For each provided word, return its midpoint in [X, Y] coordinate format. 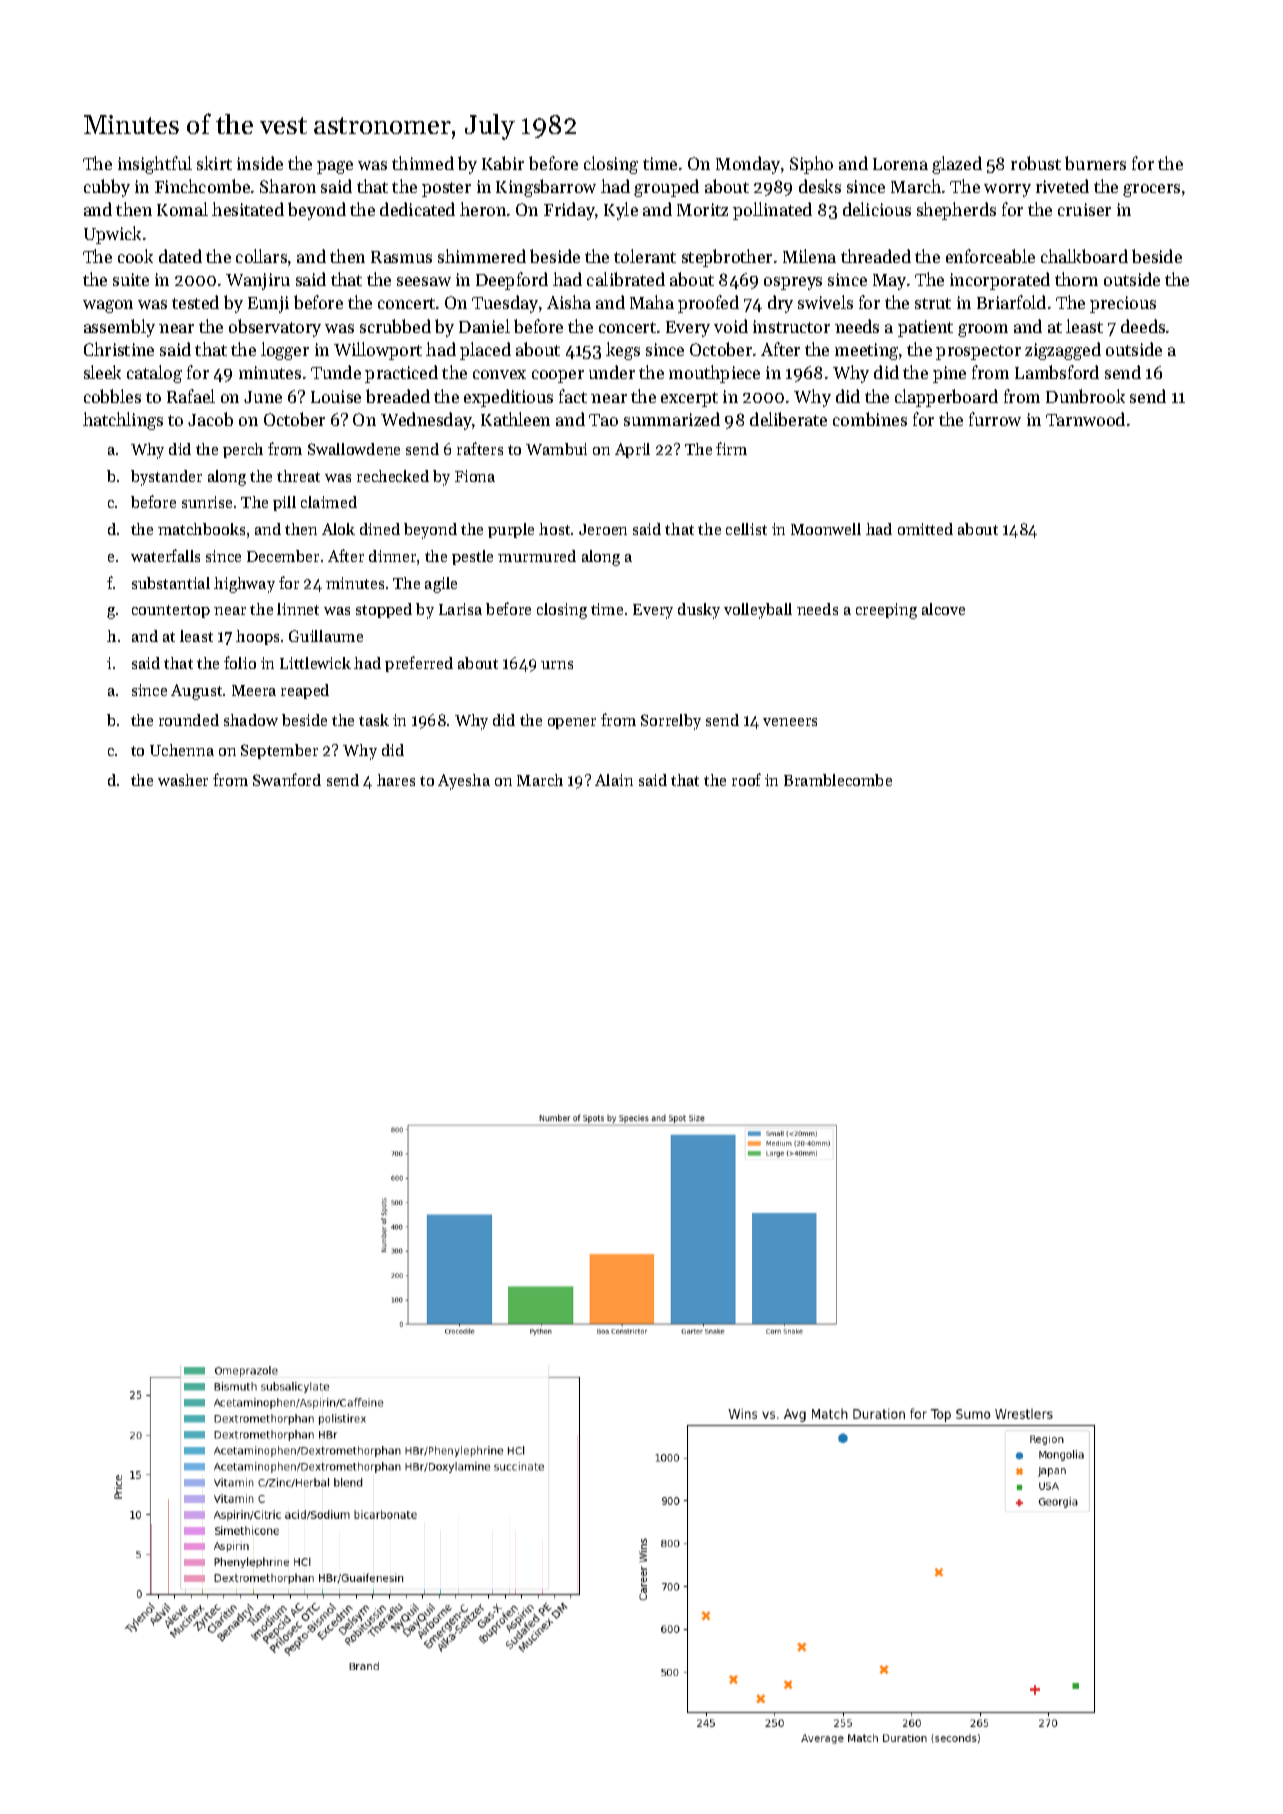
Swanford [287, 779]
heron [483, 209]
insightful [155, 165]
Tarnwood [1085, 419]
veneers [790, 722]
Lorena [900, 164]
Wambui [556, 449]
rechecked [393, 476]
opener [572, 723]
